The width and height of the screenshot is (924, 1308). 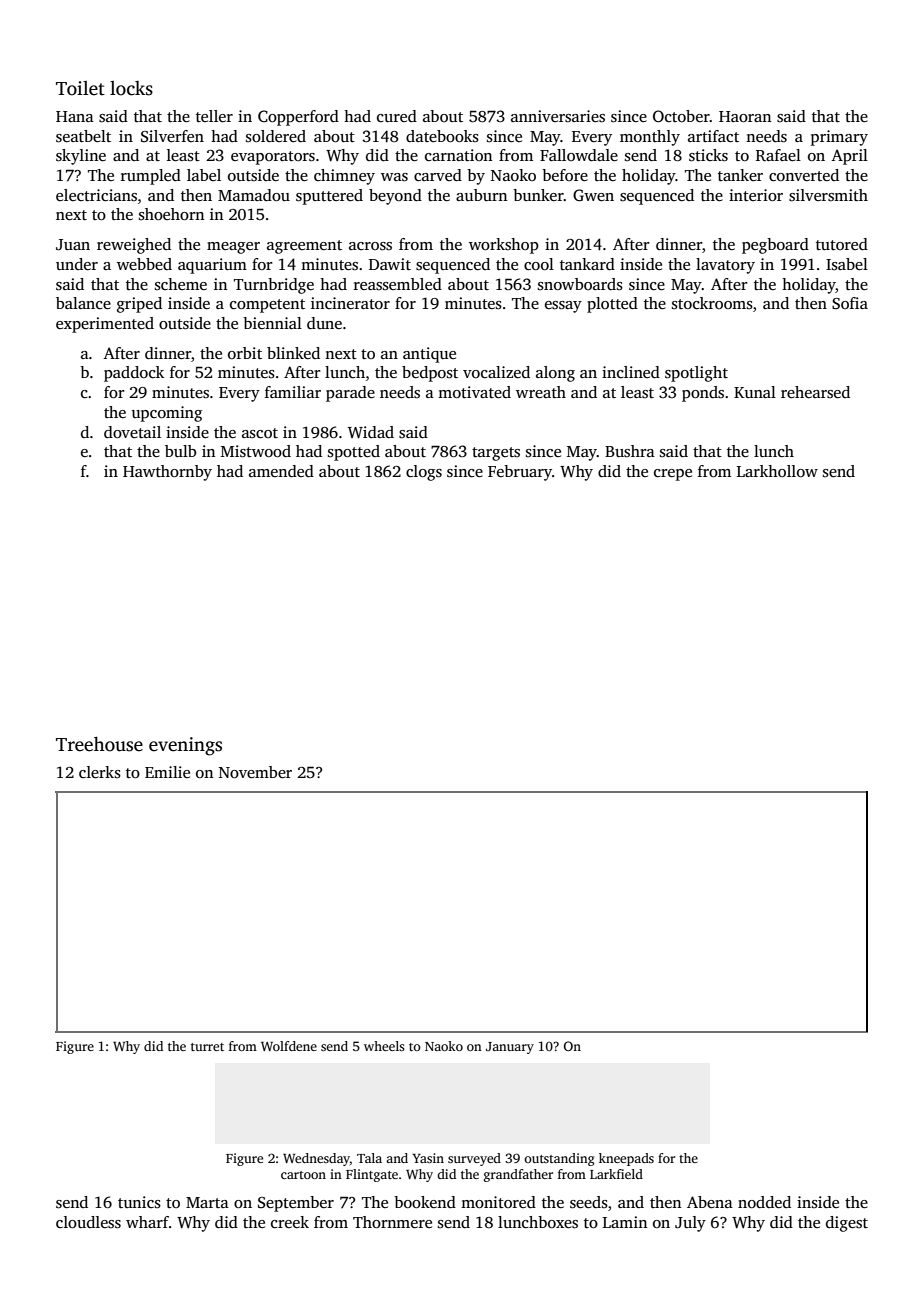 What do you see at coordinates (681, 116) in the screenshot?
I see `October` at bounding box center [681, 116].
